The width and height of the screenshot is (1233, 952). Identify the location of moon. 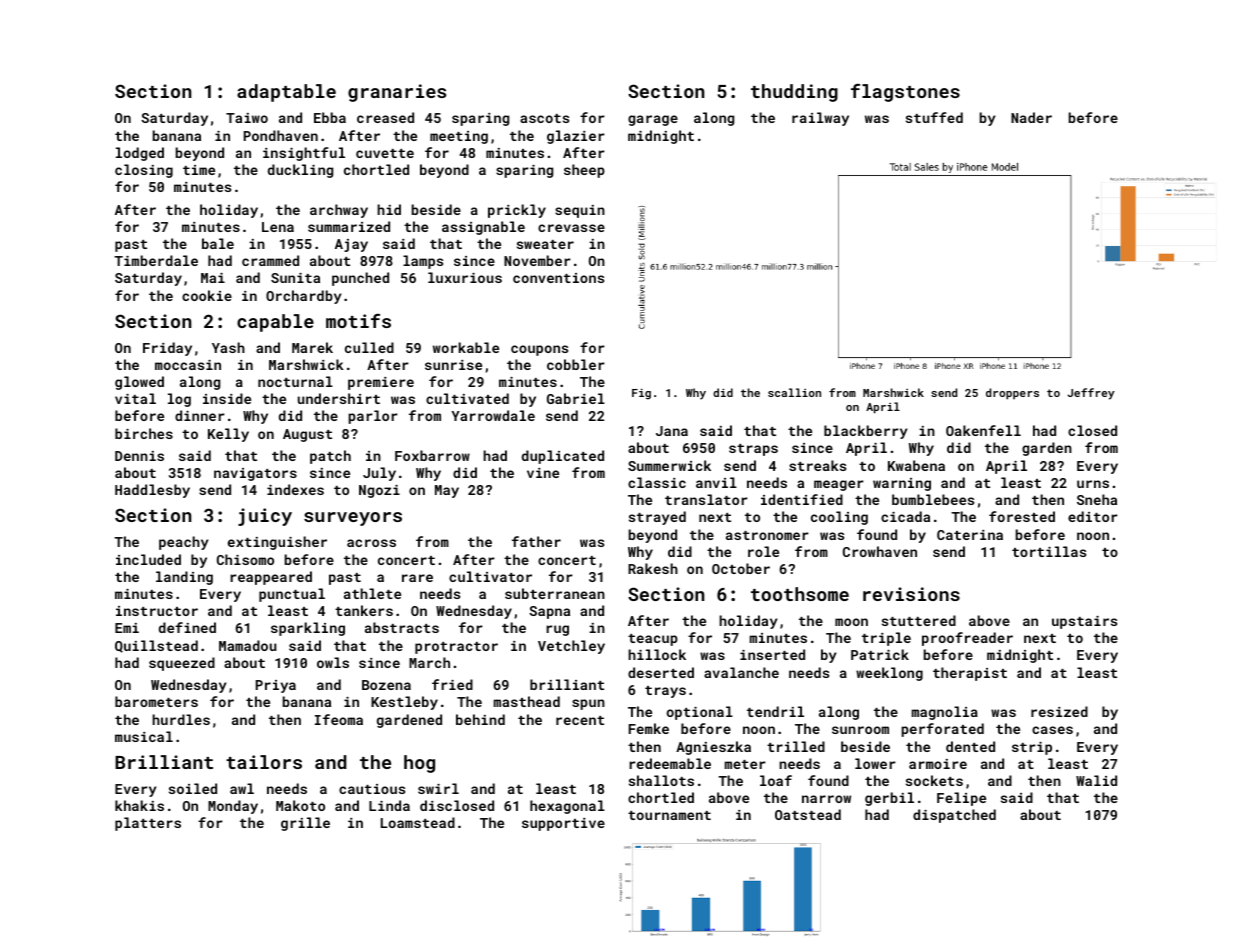
(851, 622).
